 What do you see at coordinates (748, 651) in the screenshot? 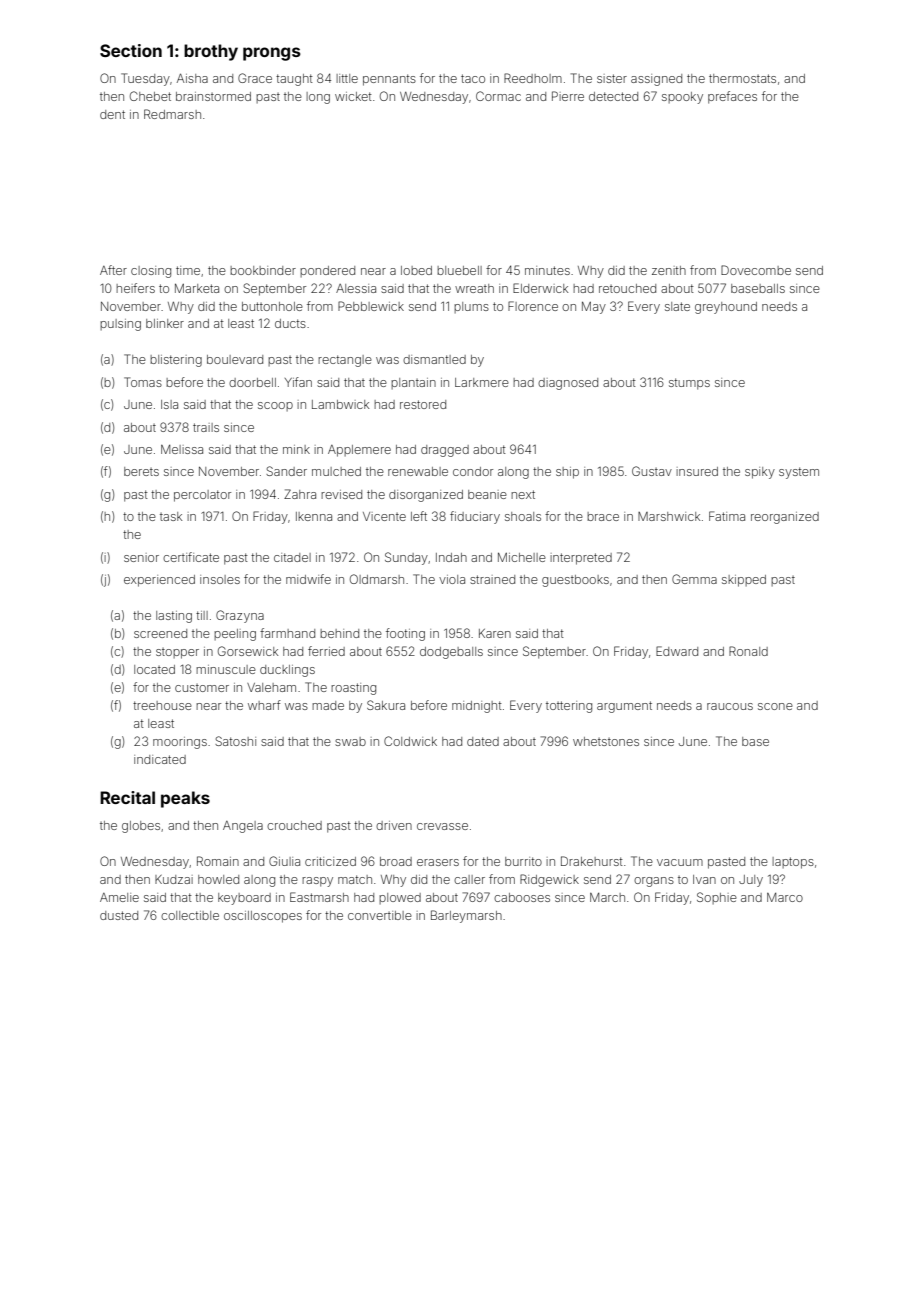
I see `Ronald` at bounding box center [748, 651].
